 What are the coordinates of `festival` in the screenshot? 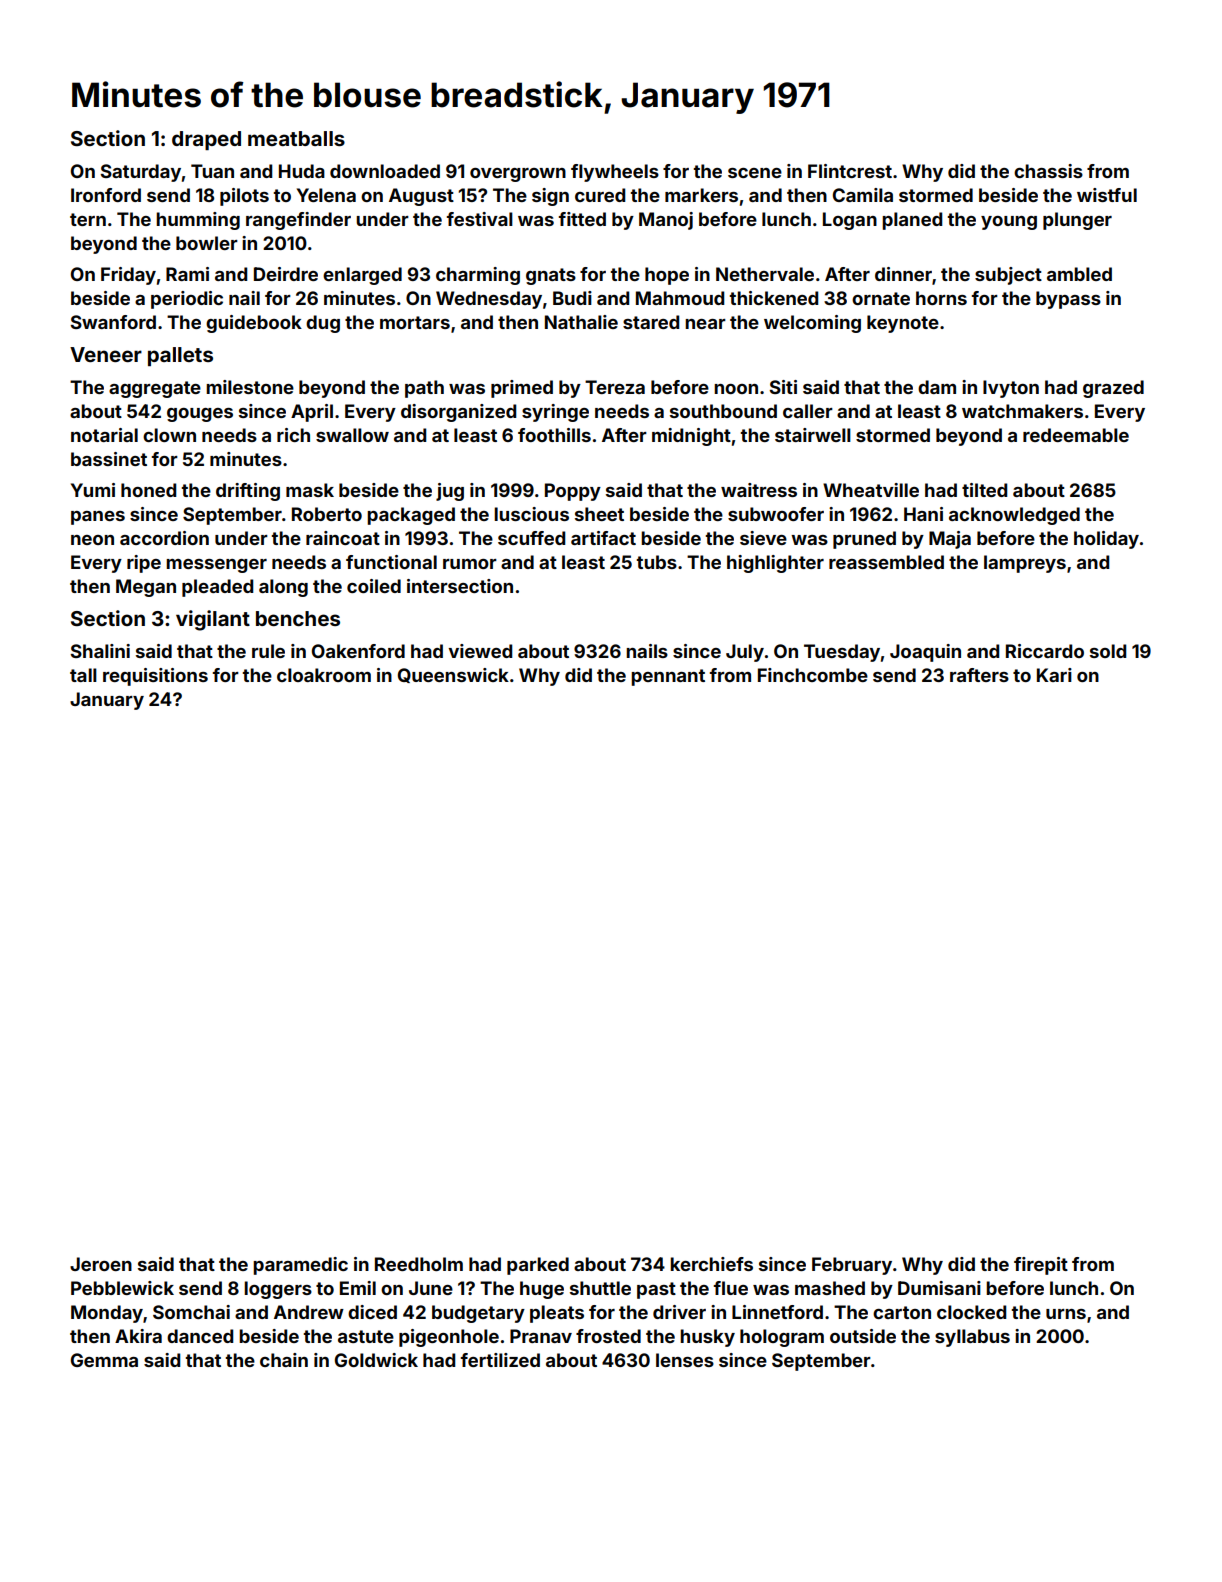 It's located at (480, 219).
